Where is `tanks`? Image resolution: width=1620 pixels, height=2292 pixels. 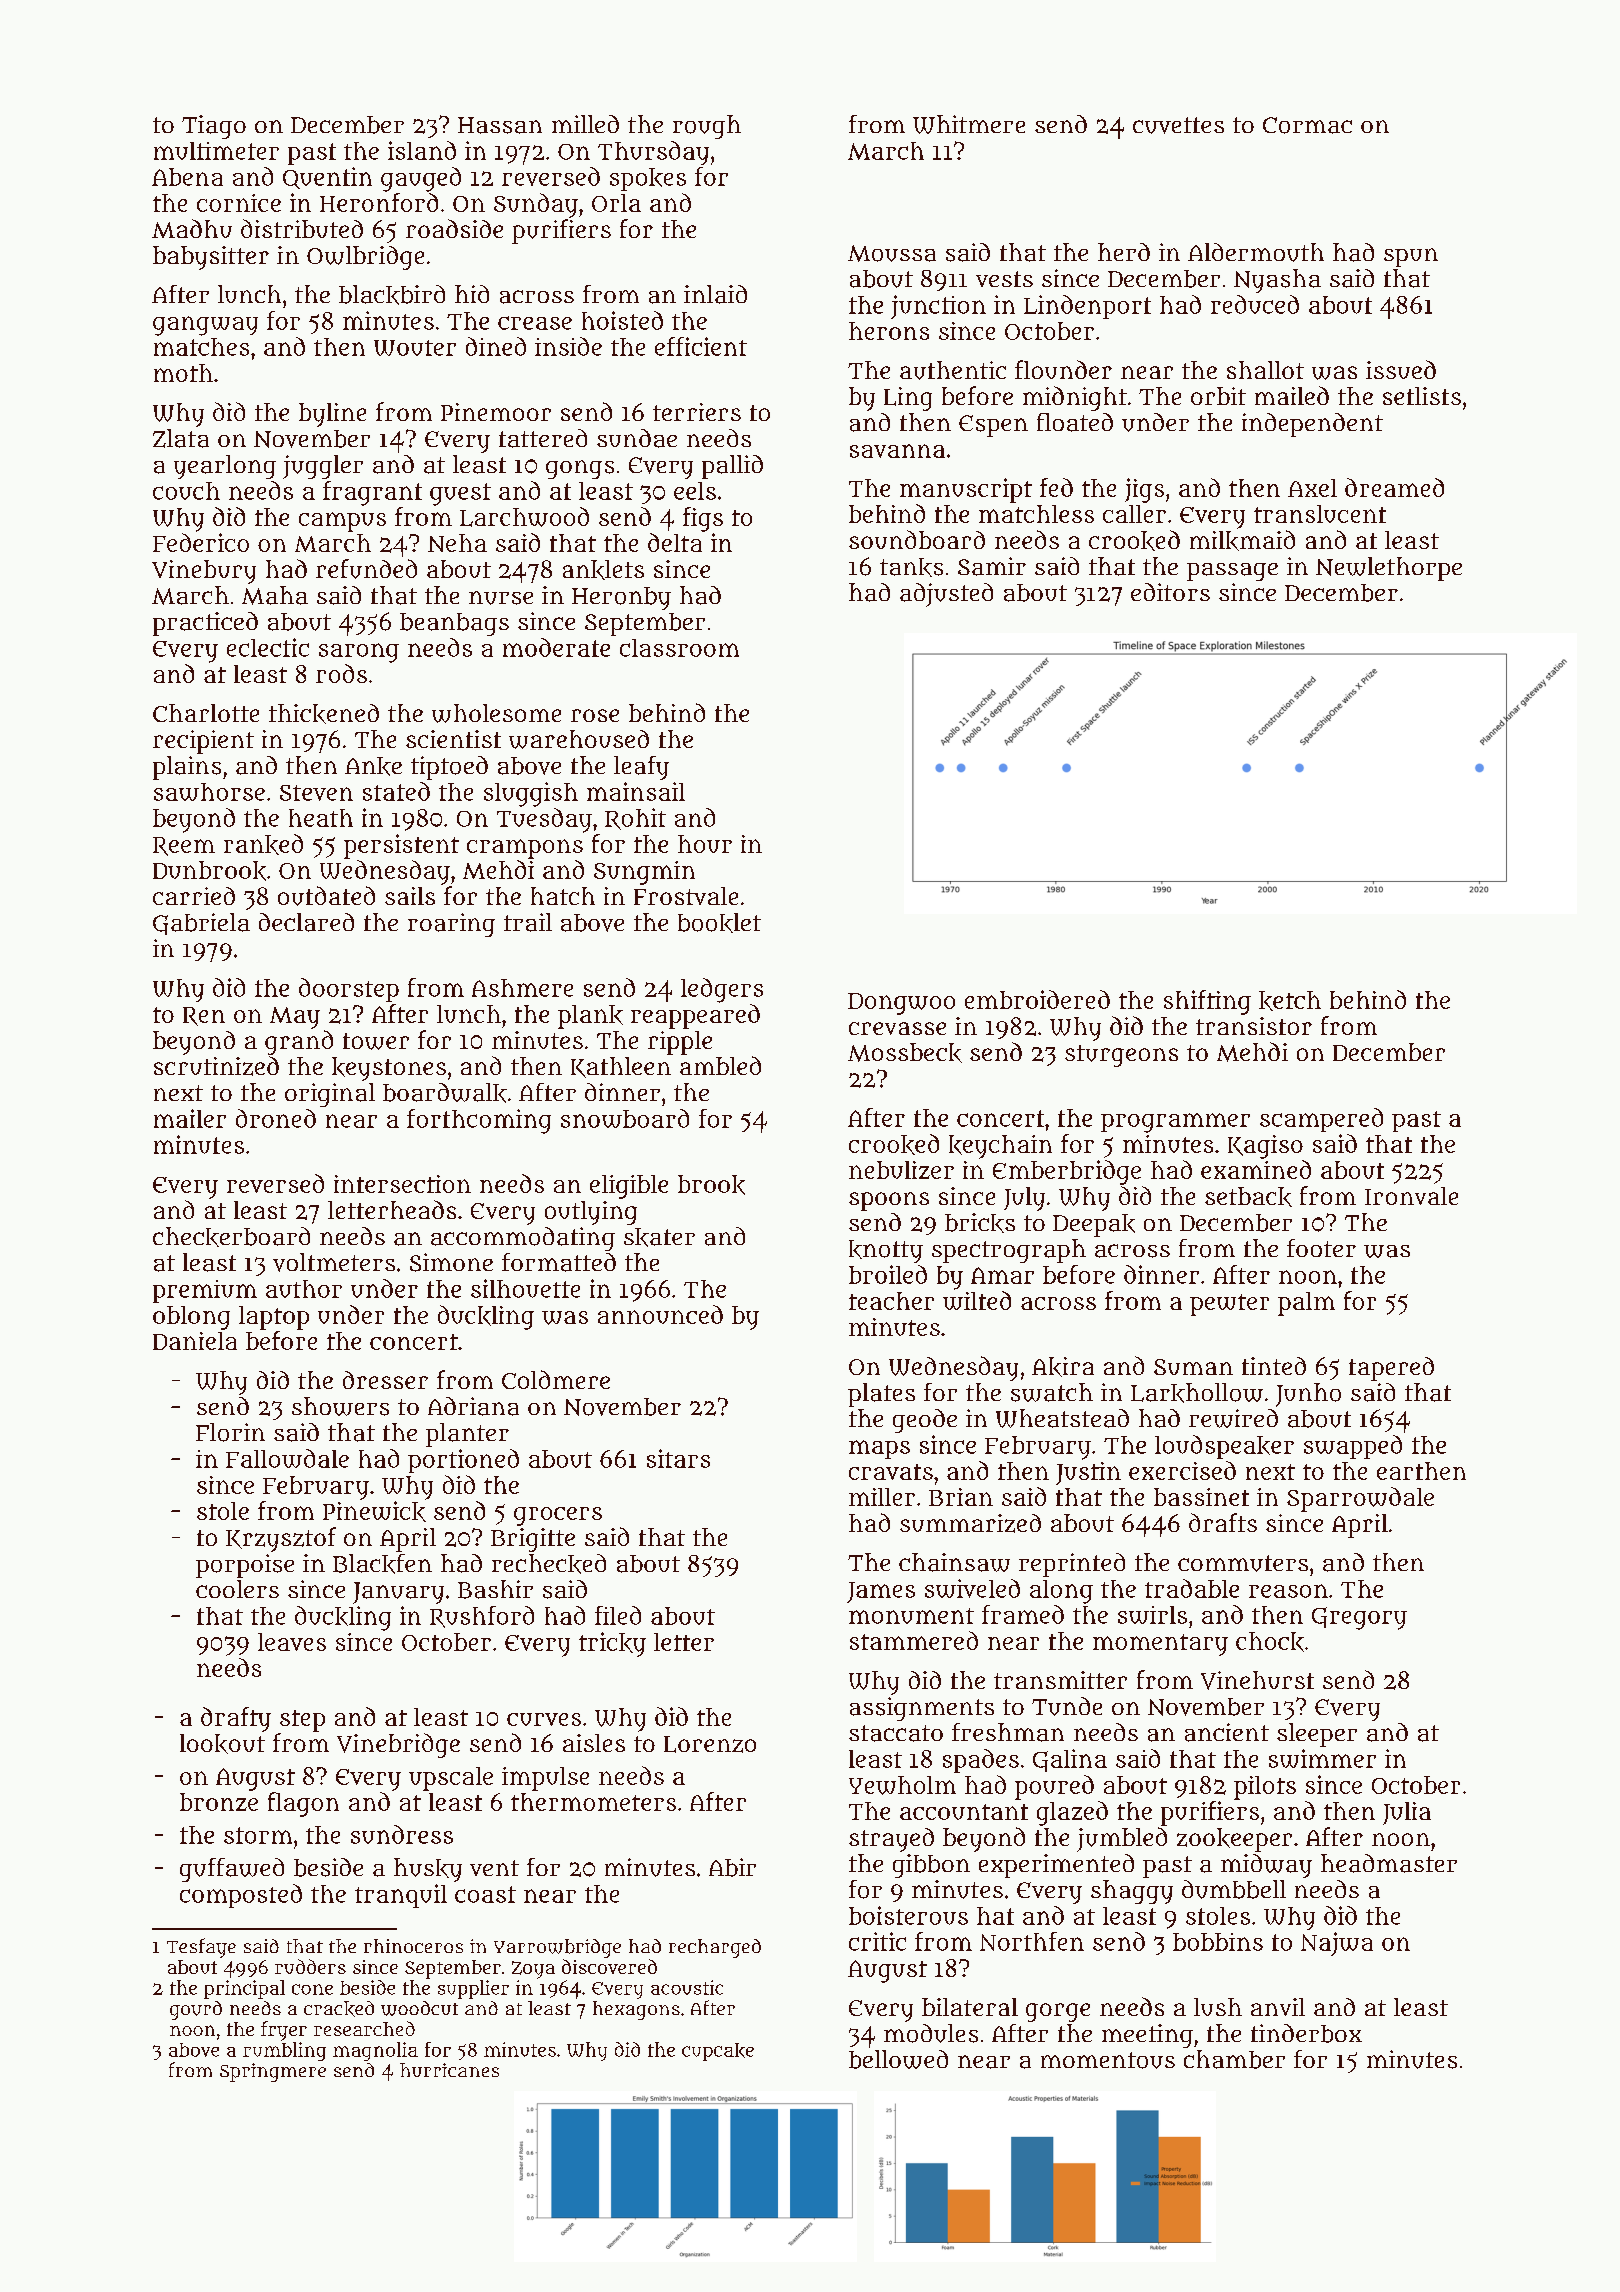 tanks is located at coordinates (911, 567).
